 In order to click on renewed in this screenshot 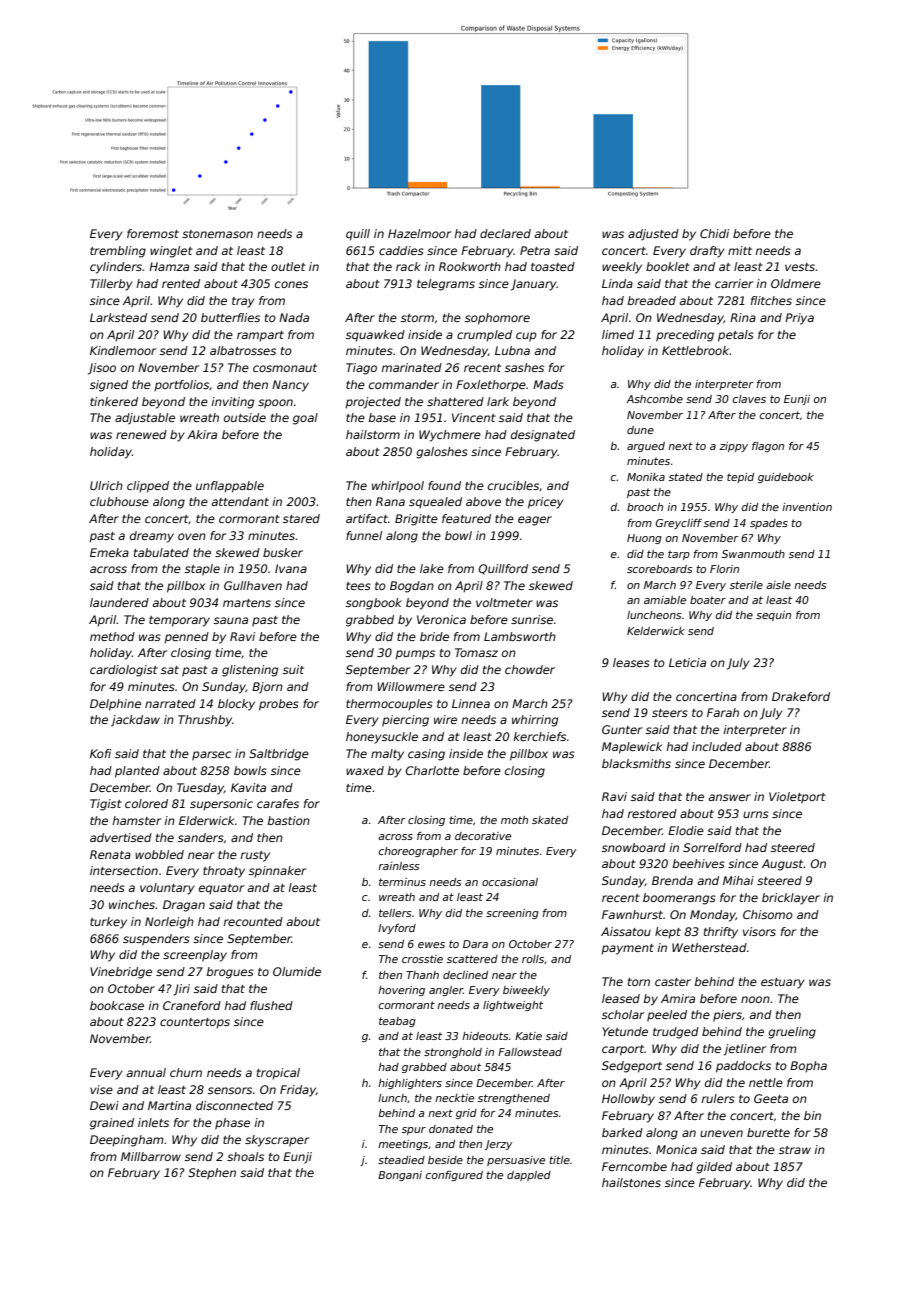, I will do `click(141, 434)`.
